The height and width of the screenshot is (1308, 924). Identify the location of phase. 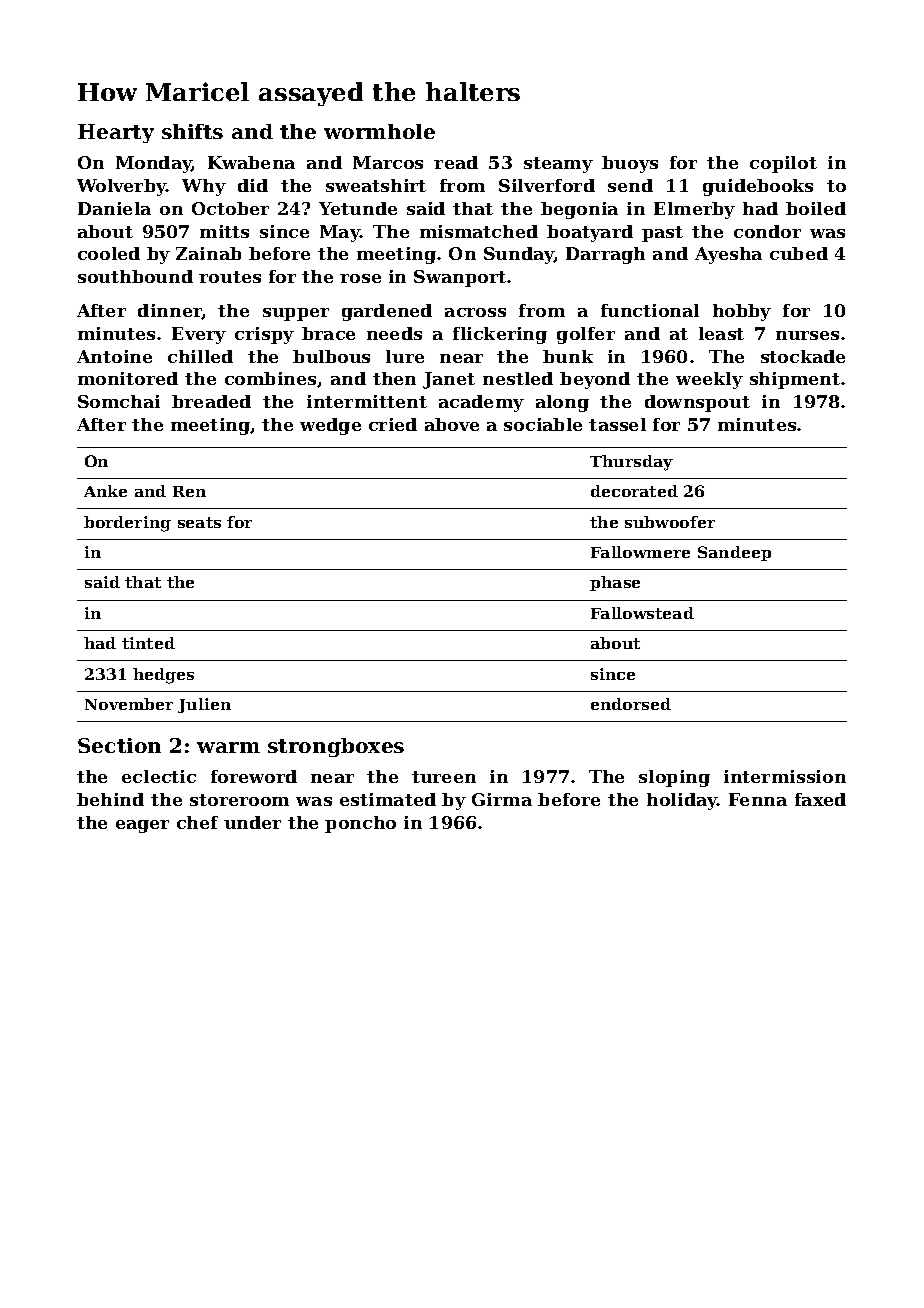
(615, 583).
